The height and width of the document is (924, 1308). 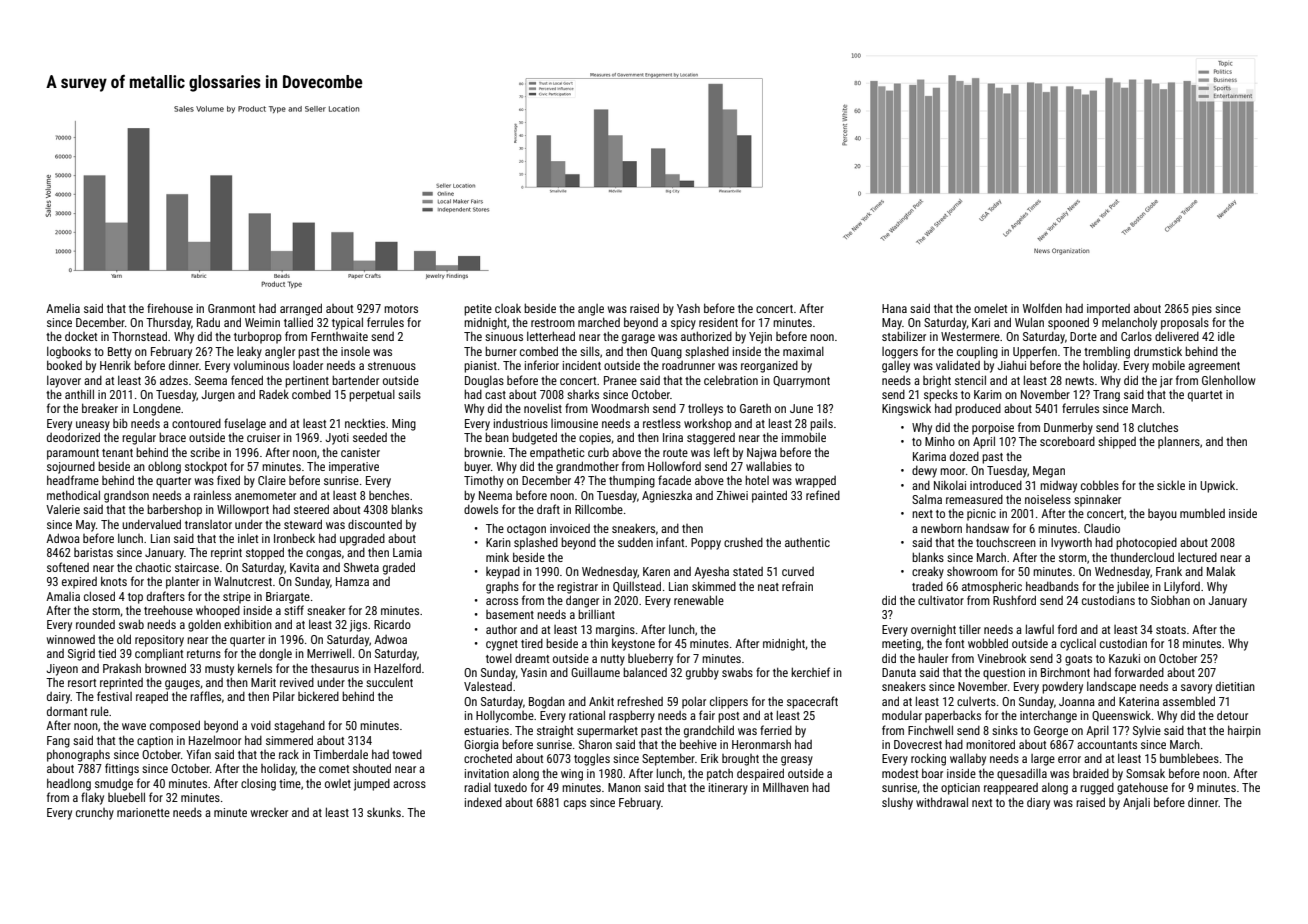 I want to click on booked, so click(x=64, y=365).
